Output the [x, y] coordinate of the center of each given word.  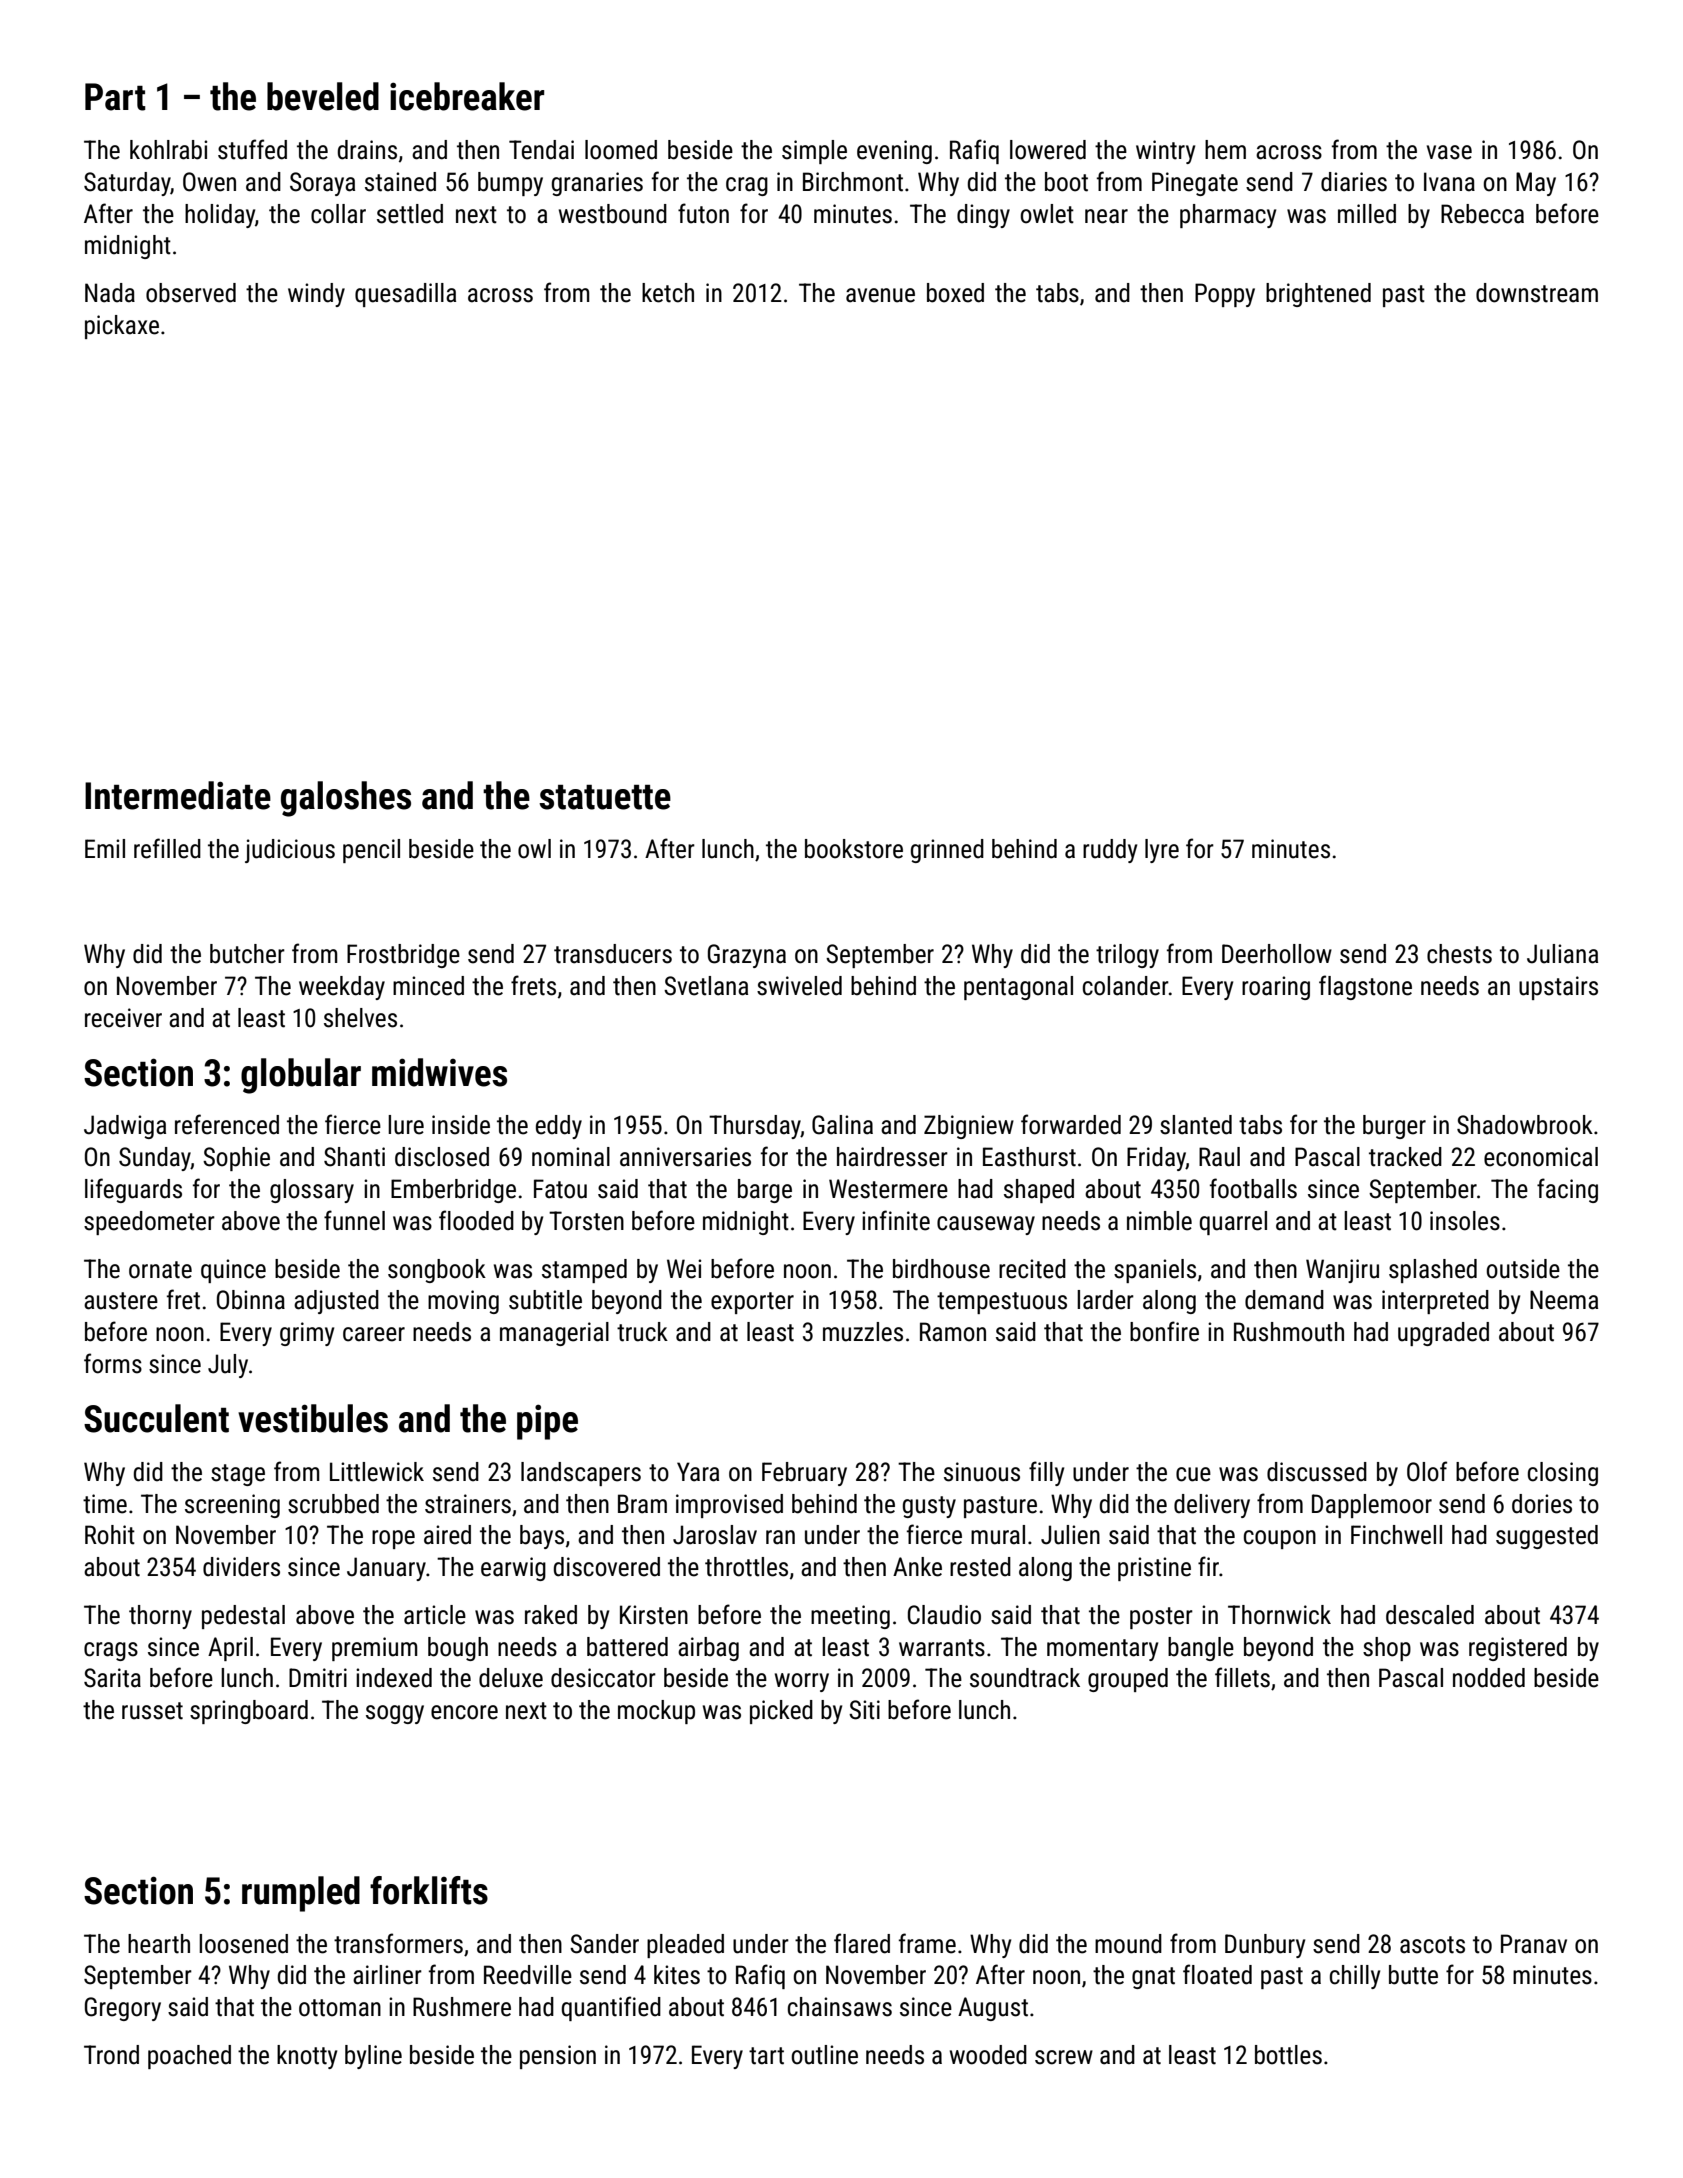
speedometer [149, 1223]
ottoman [340, 2008]
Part [115, 97]
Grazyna [747, 956]
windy [316, 295]
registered [1518, 1649]
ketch [668, 293]
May [1536, 184]
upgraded [1443, 1334]
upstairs [1558, 988]
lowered [1048, 150]
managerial [554, 1334]
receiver [123, 1018]
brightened [1318, 295]
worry [802, 1682]
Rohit [110, 1535]
